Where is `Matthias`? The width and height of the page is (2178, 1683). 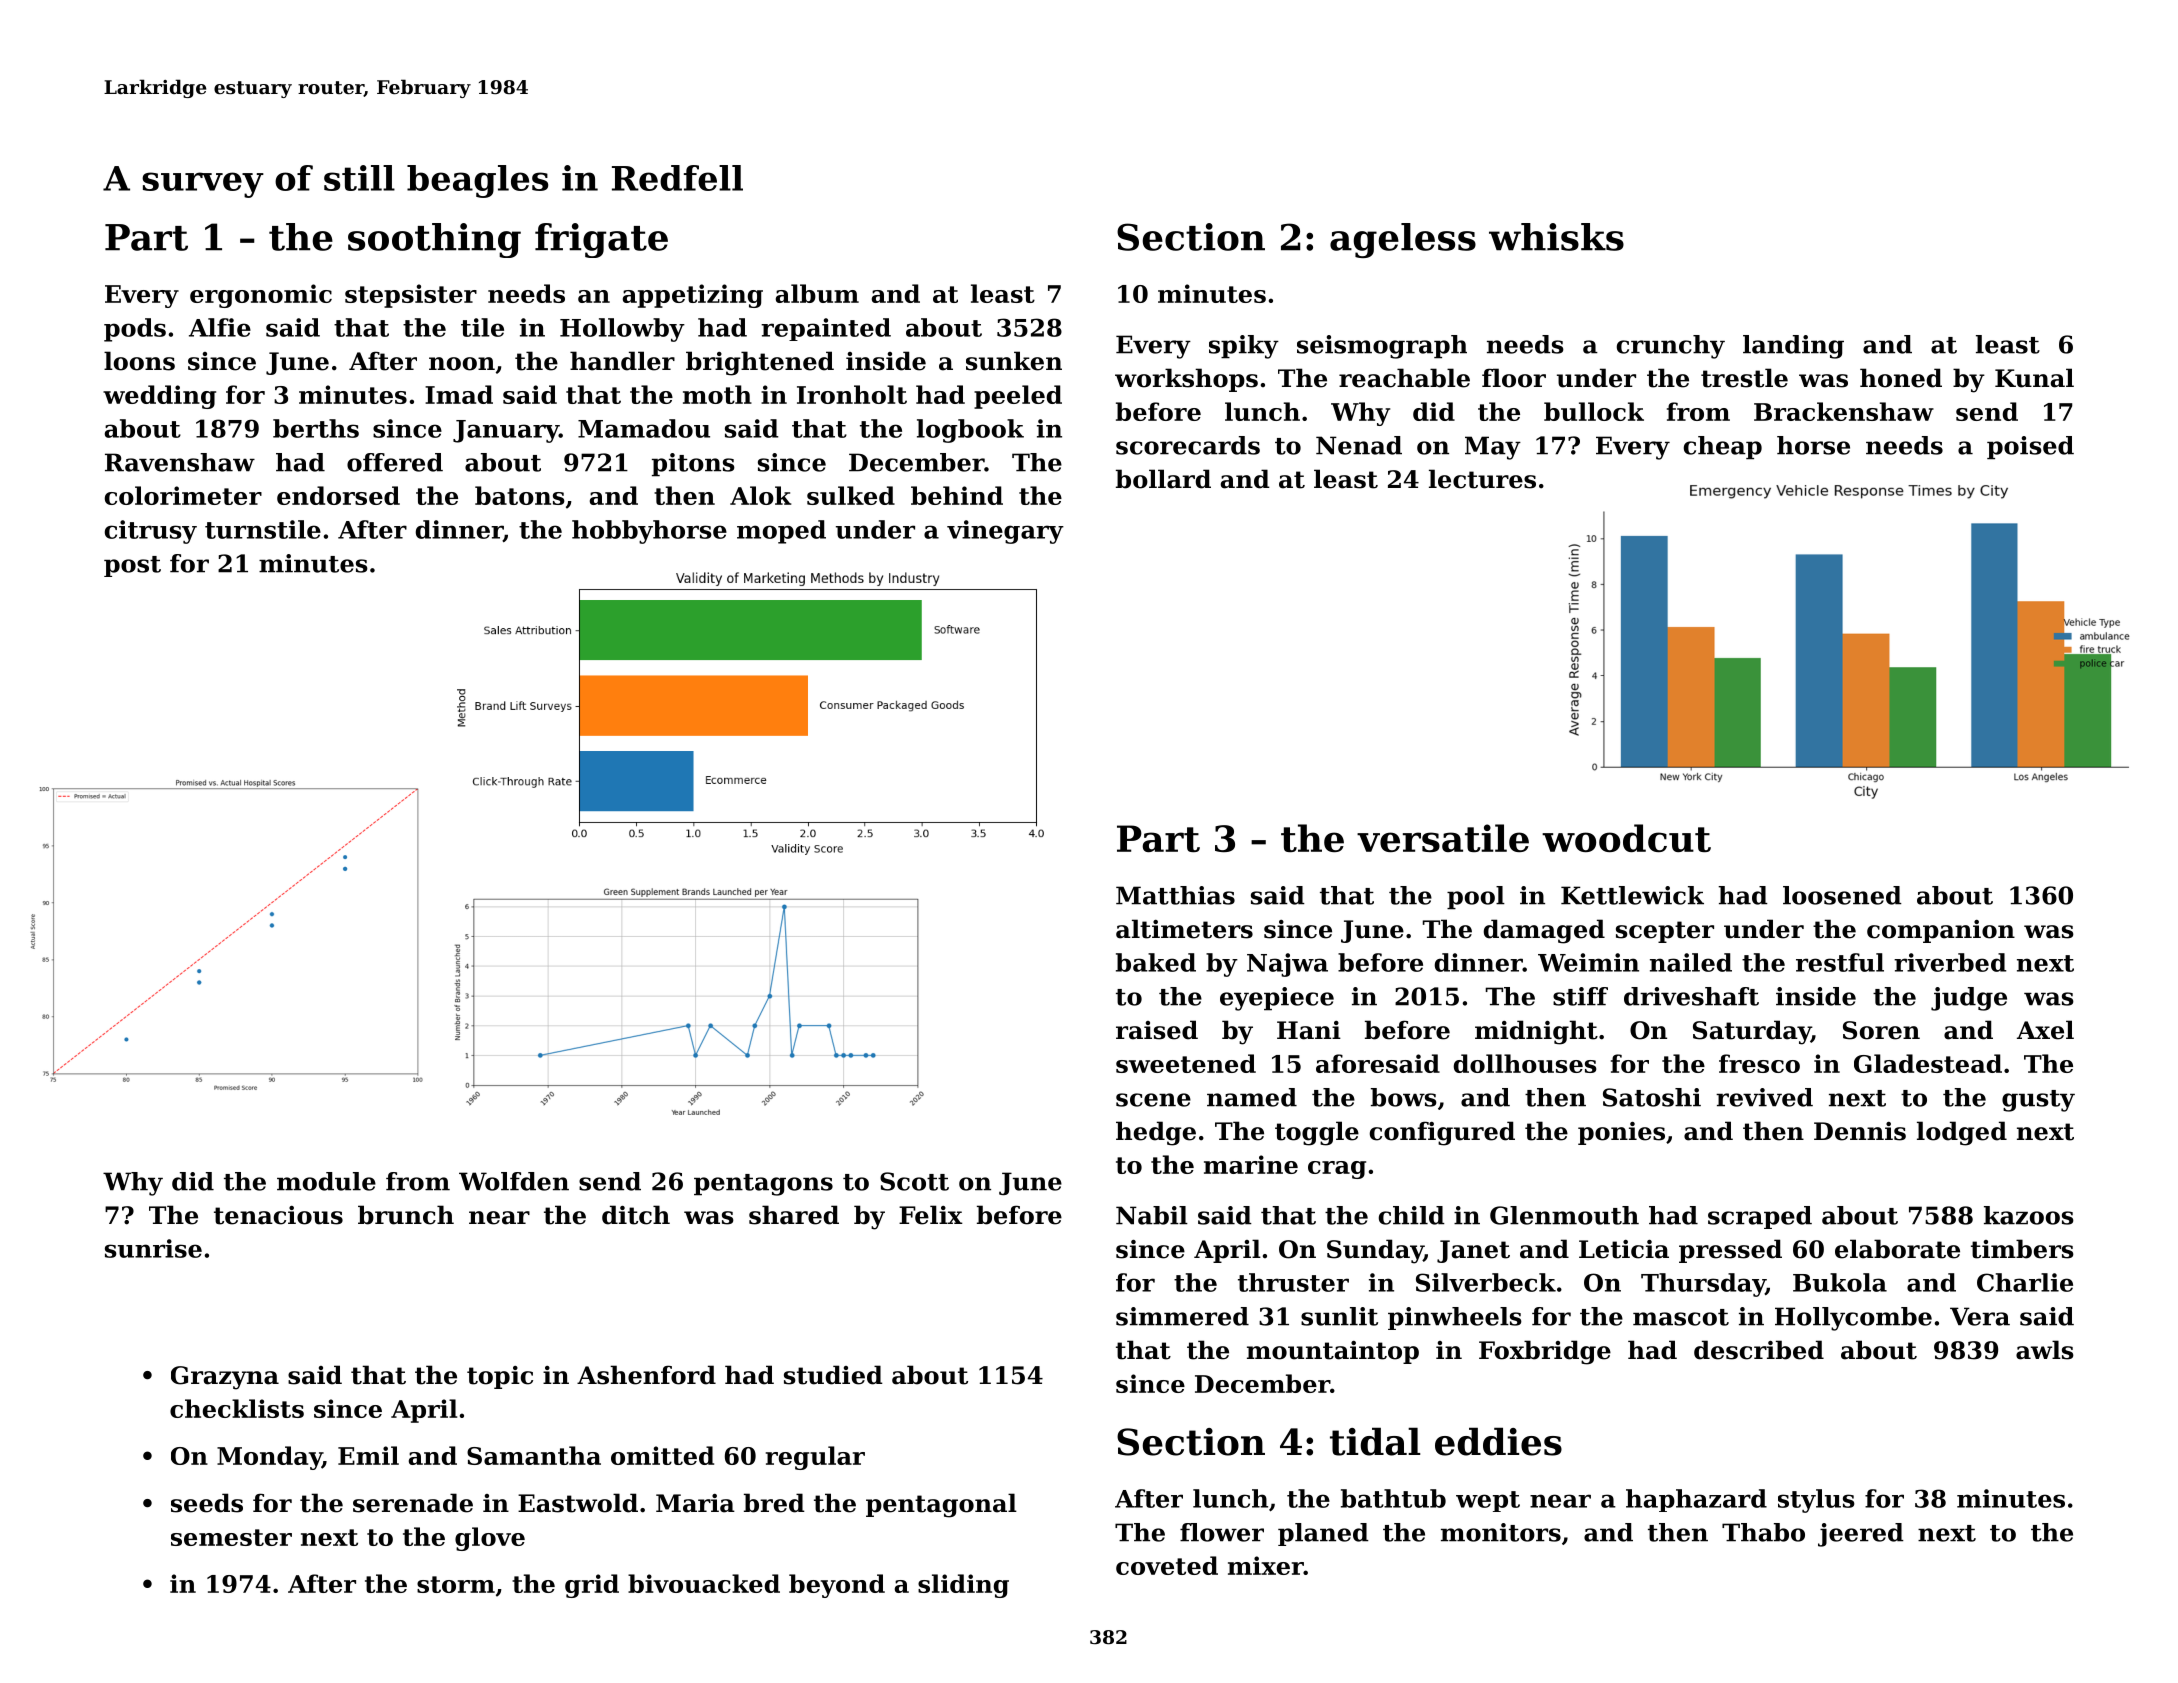 Matthias is located at coordinates (1175, 895).
